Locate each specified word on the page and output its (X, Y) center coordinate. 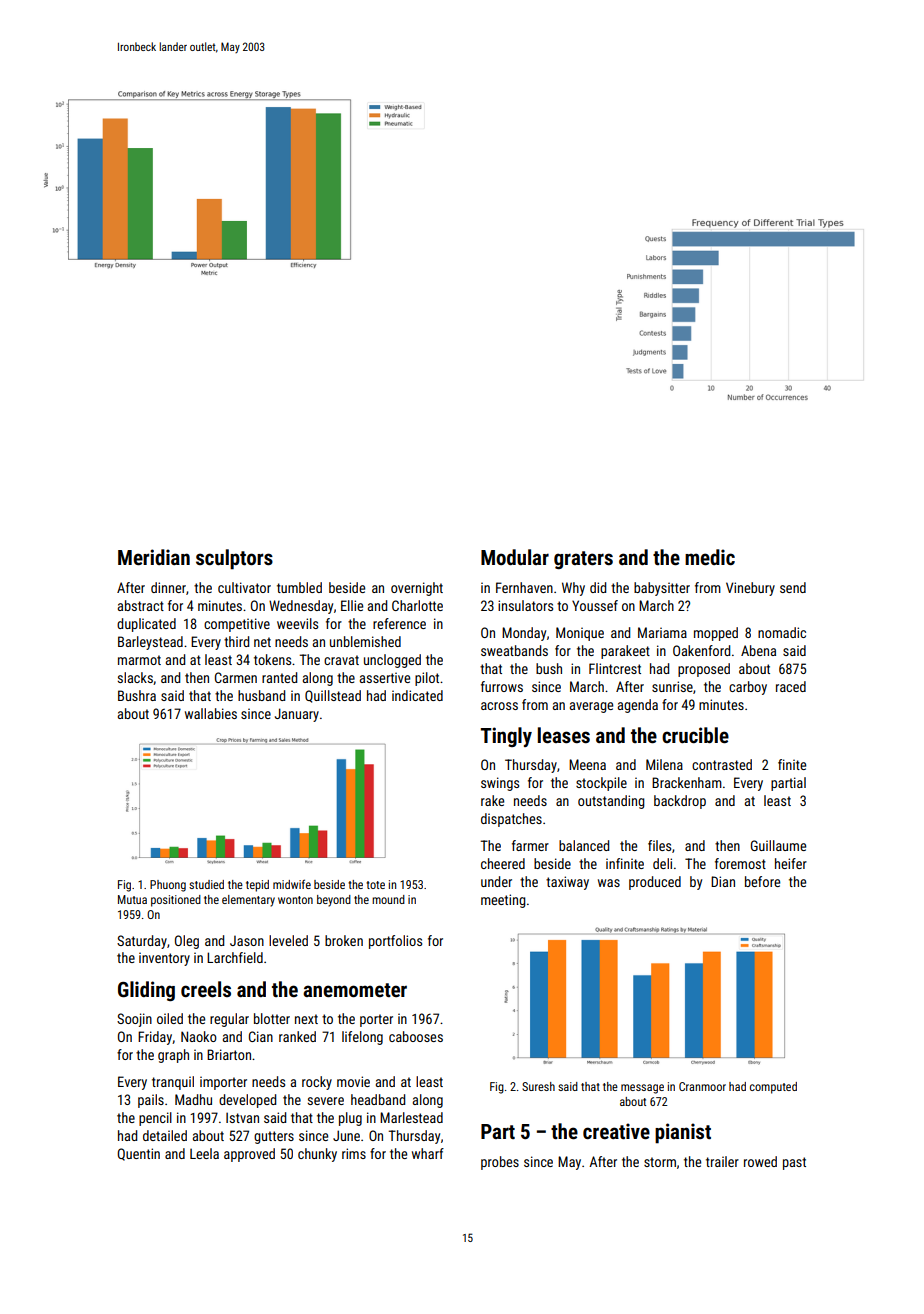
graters (583, 560)
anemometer (355, 990)
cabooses (416, 1036)
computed (773, 1088)
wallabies (211, 713)
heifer (791, 863)
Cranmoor (702, 1086)
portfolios (395, 942)
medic (710, 557)
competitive (237, 625)
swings (500, 784)
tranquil (173, 1083)
